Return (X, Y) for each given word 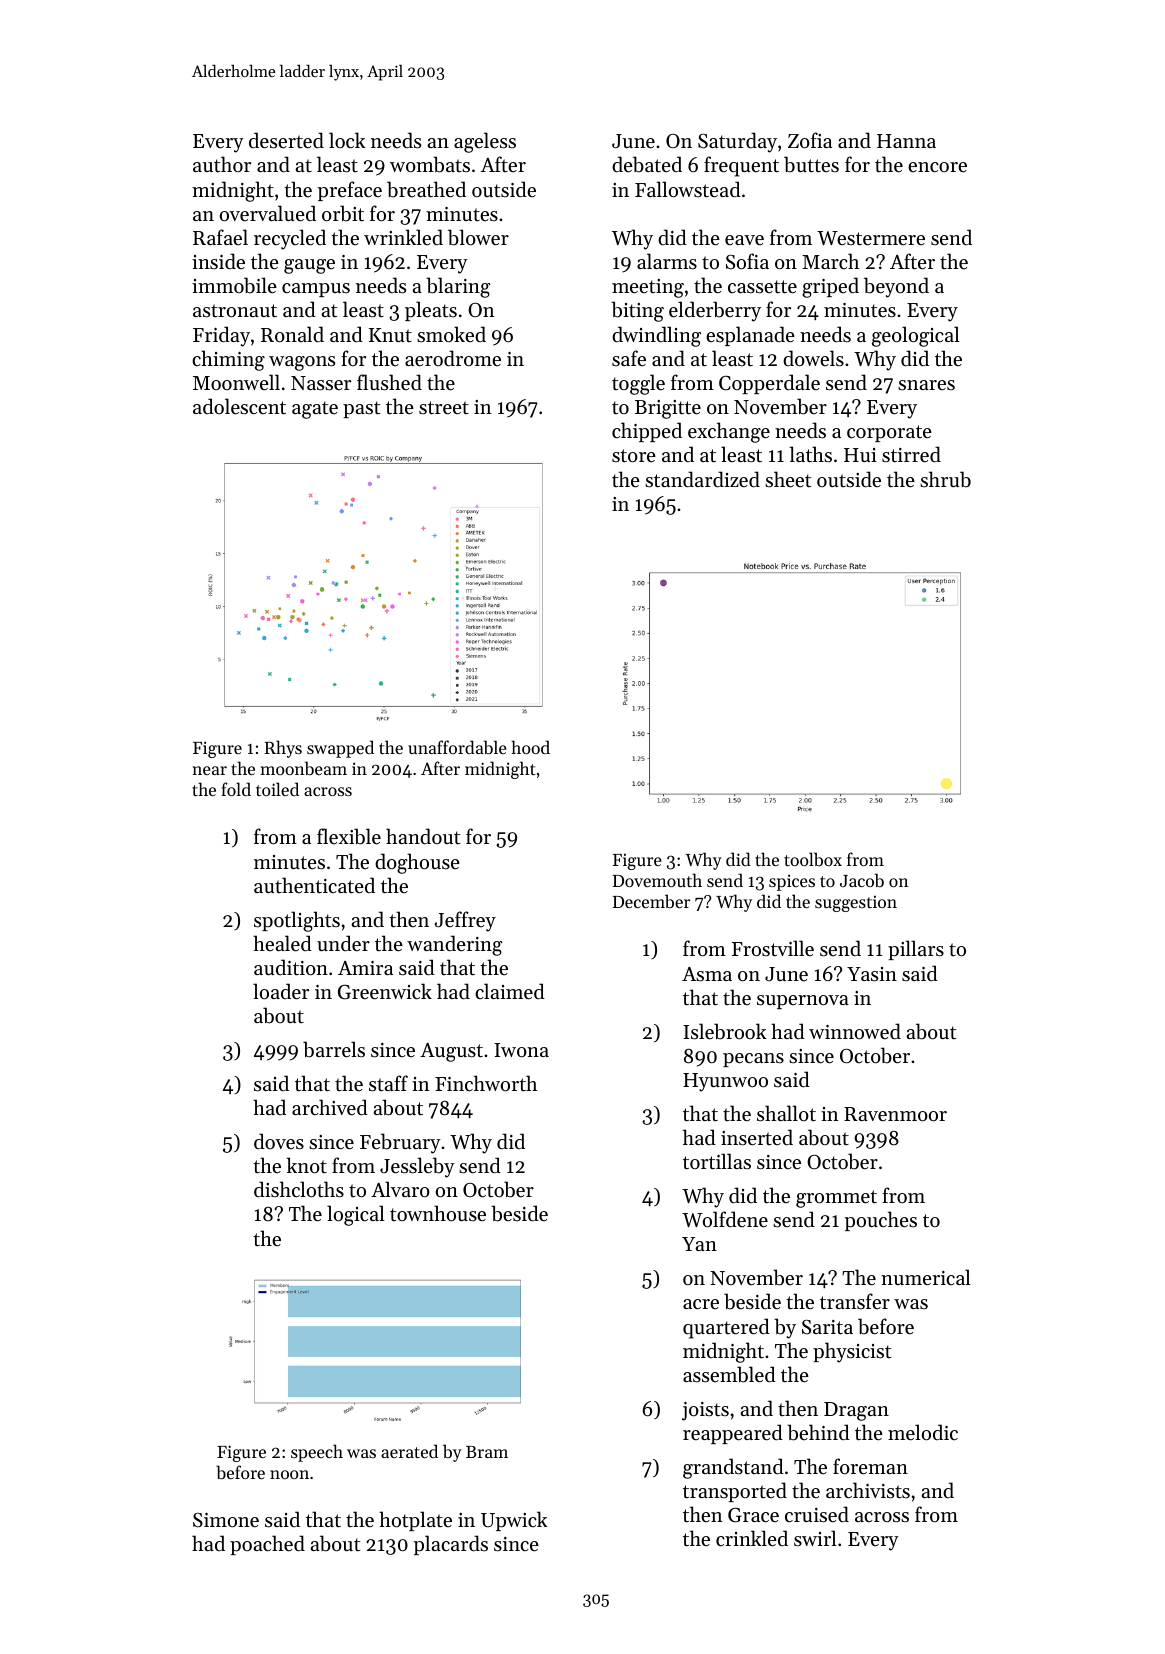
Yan (699, 1244)
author (222, 164)
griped (830, 287)
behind (818, 1432)
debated (647, 164)
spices (792, 882)
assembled (729, 1374)
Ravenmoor (895, 1114)
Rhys (283, 749)
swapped (340, 749)
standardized (702, 479)
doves (279, 1141)
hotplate (415, 1521)
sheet (788, 479)
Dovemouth (657, 880)
